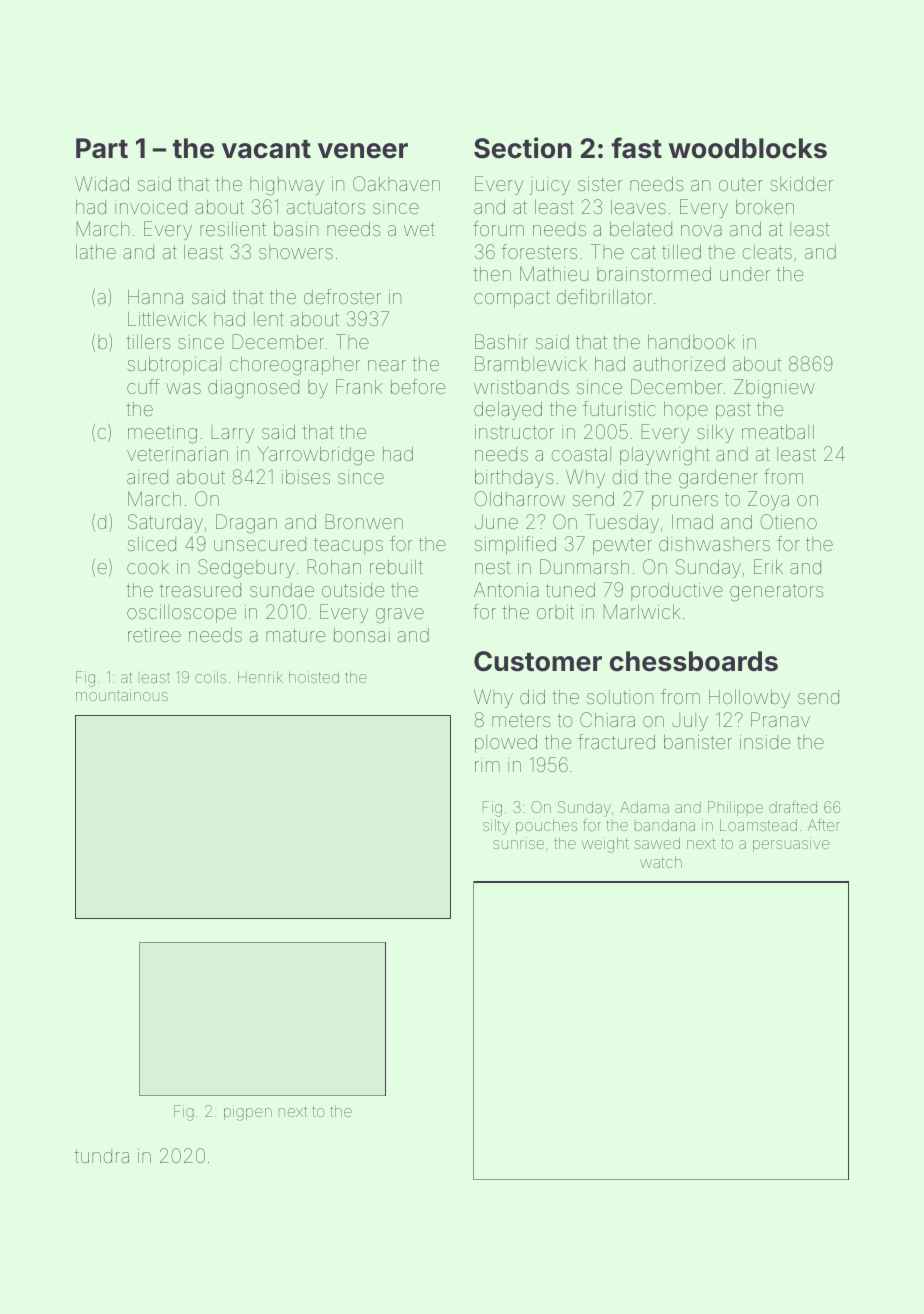  What do you see at coordinates (326, 207) in the image?
I see `actuators` at bounding box center [326, 207].
